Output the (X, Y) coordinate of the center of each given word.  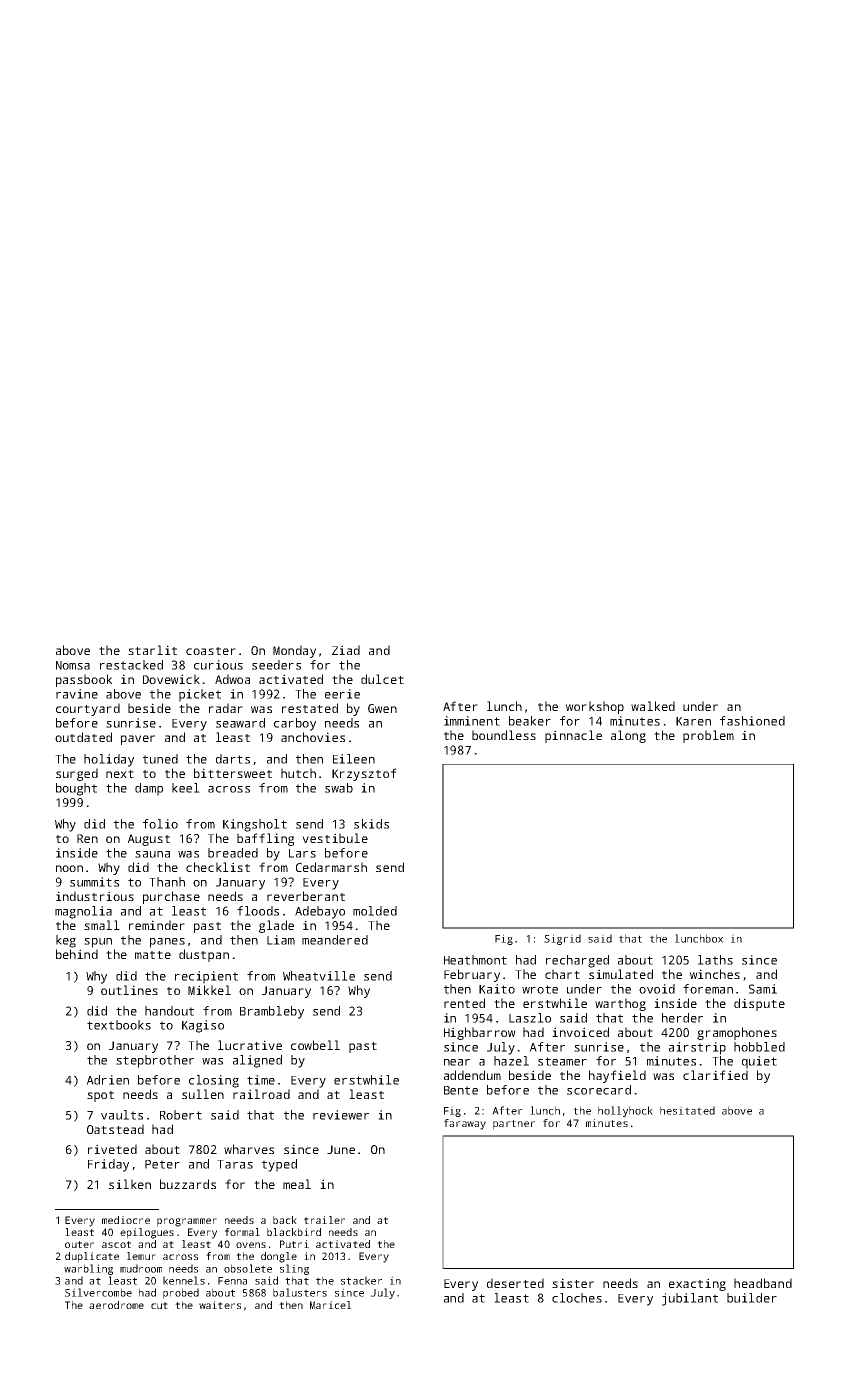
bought (76, 789)
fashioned (752, 721)
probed (181, 1293)
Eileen (354, 759)
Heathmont (475, 960)
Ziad (346, 650)
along (628, 736)
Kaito (497, 989)
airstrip (697, 1048)
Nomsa (73, 665)
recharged (577, 961)
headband (763, 1283)
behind (77, 954)
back (285, 1220)
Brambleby (272, 1012)
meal (297, 1184)
